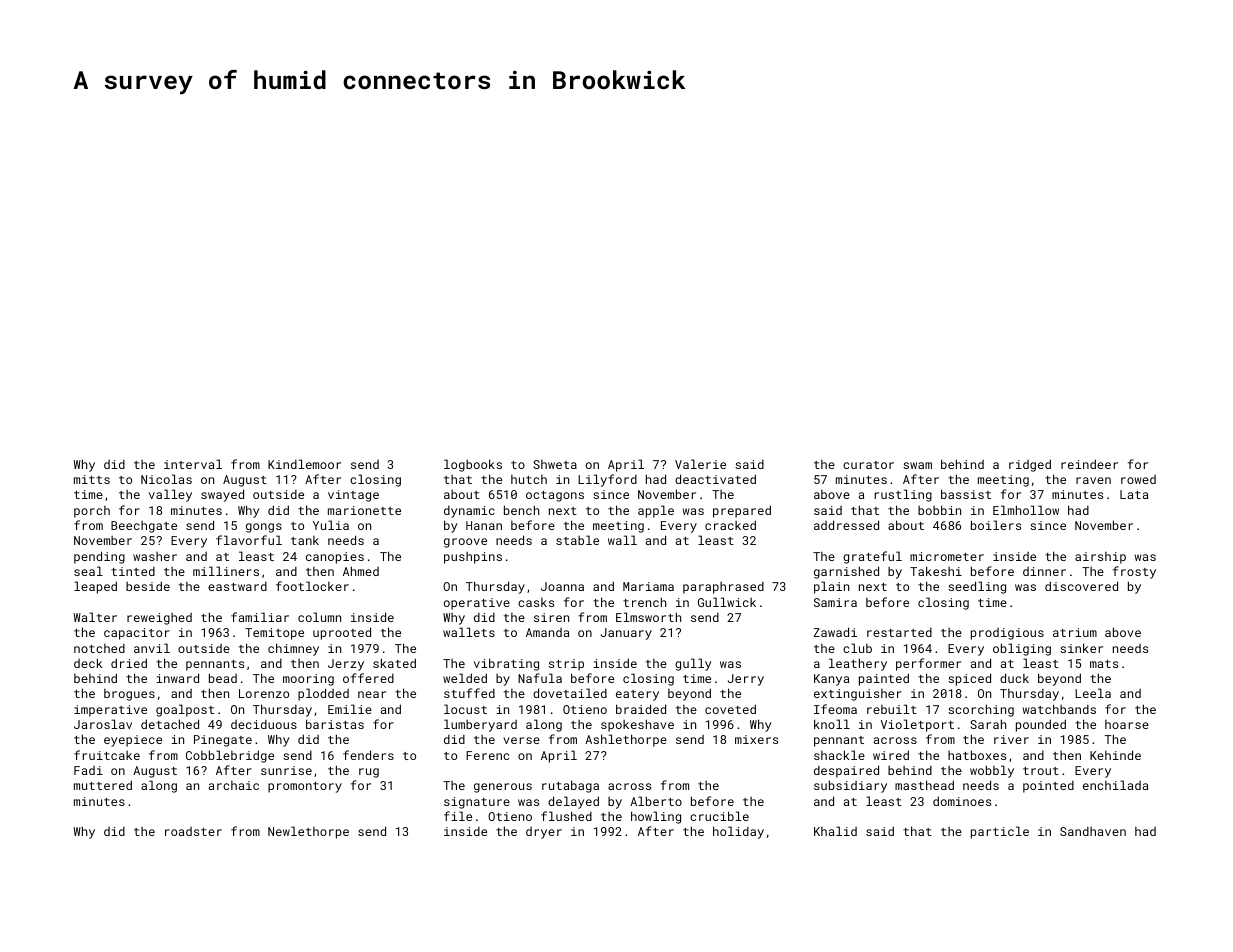 This page has width=1233, height=952. What do you see at coordinates (1081, 648) in the page?
I see `sinker` at bounding box center [1081, 648].
